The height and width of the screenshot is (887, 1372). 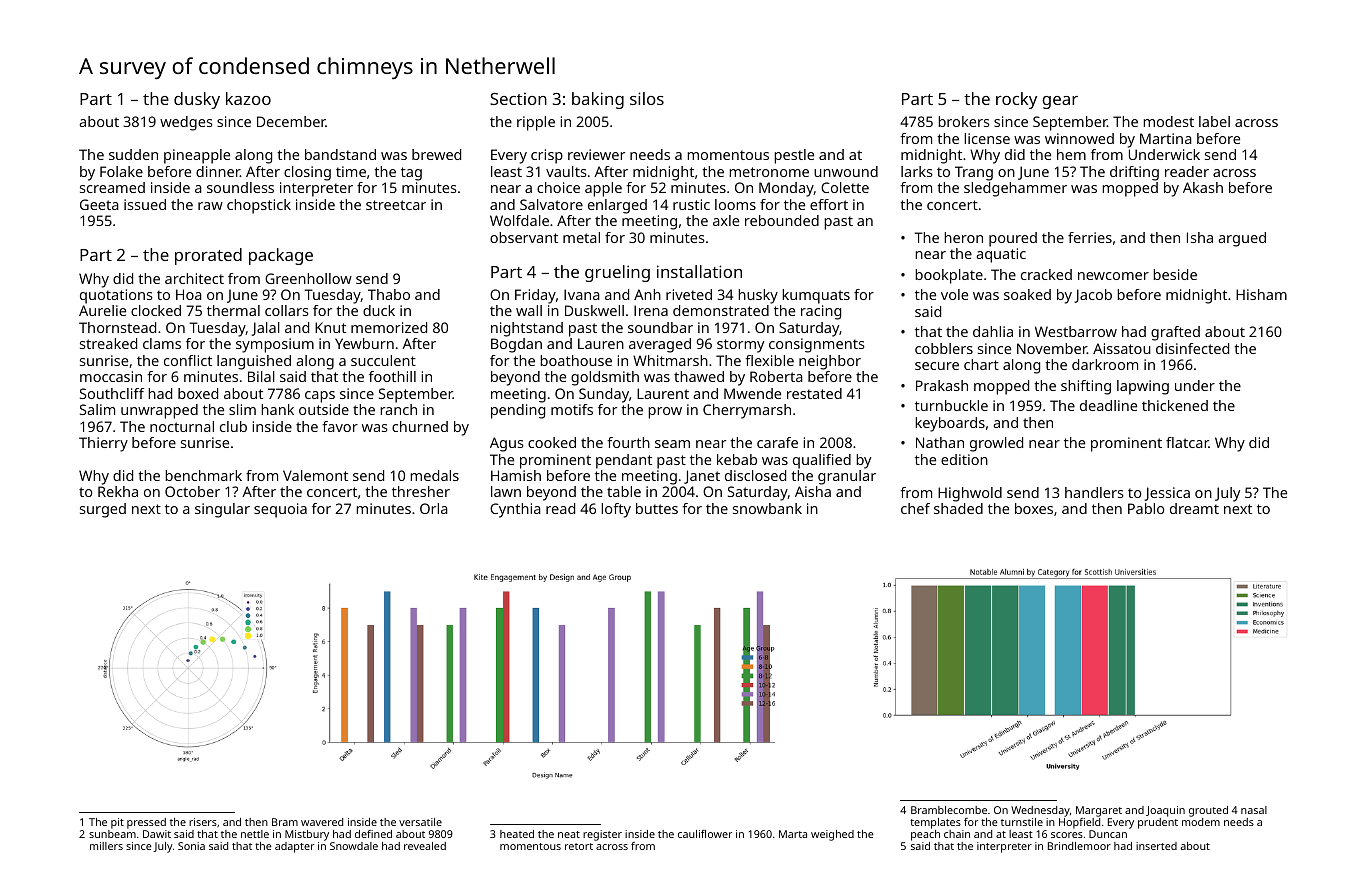 What do you see at coordinates (1113, 276) in the screenshot?
I see `newcomer` at bounding box center [1113, 276].
